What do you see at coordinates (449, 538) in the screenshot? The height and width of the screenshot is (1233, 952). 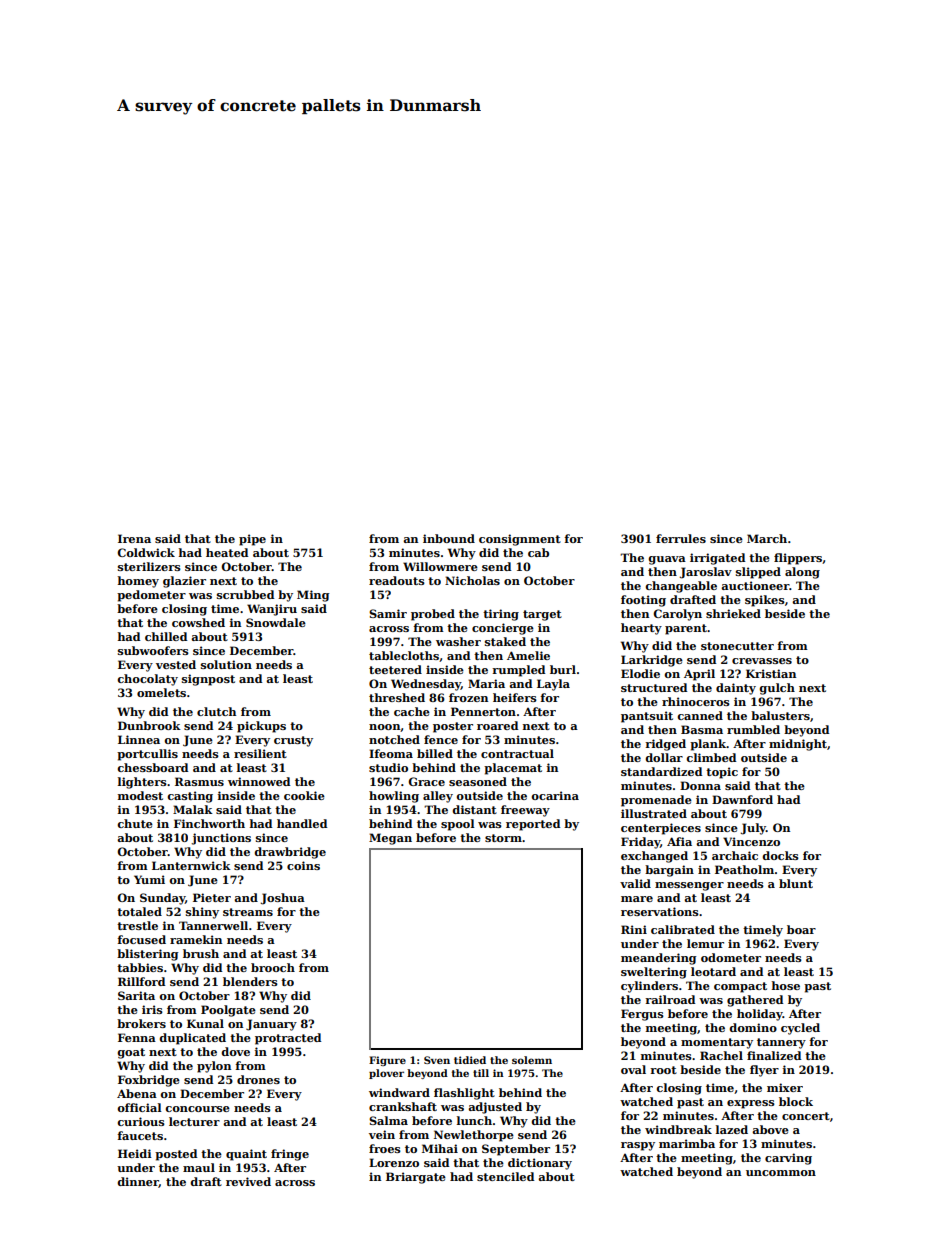 I see `inbound` at bounding box center [449, 538].
